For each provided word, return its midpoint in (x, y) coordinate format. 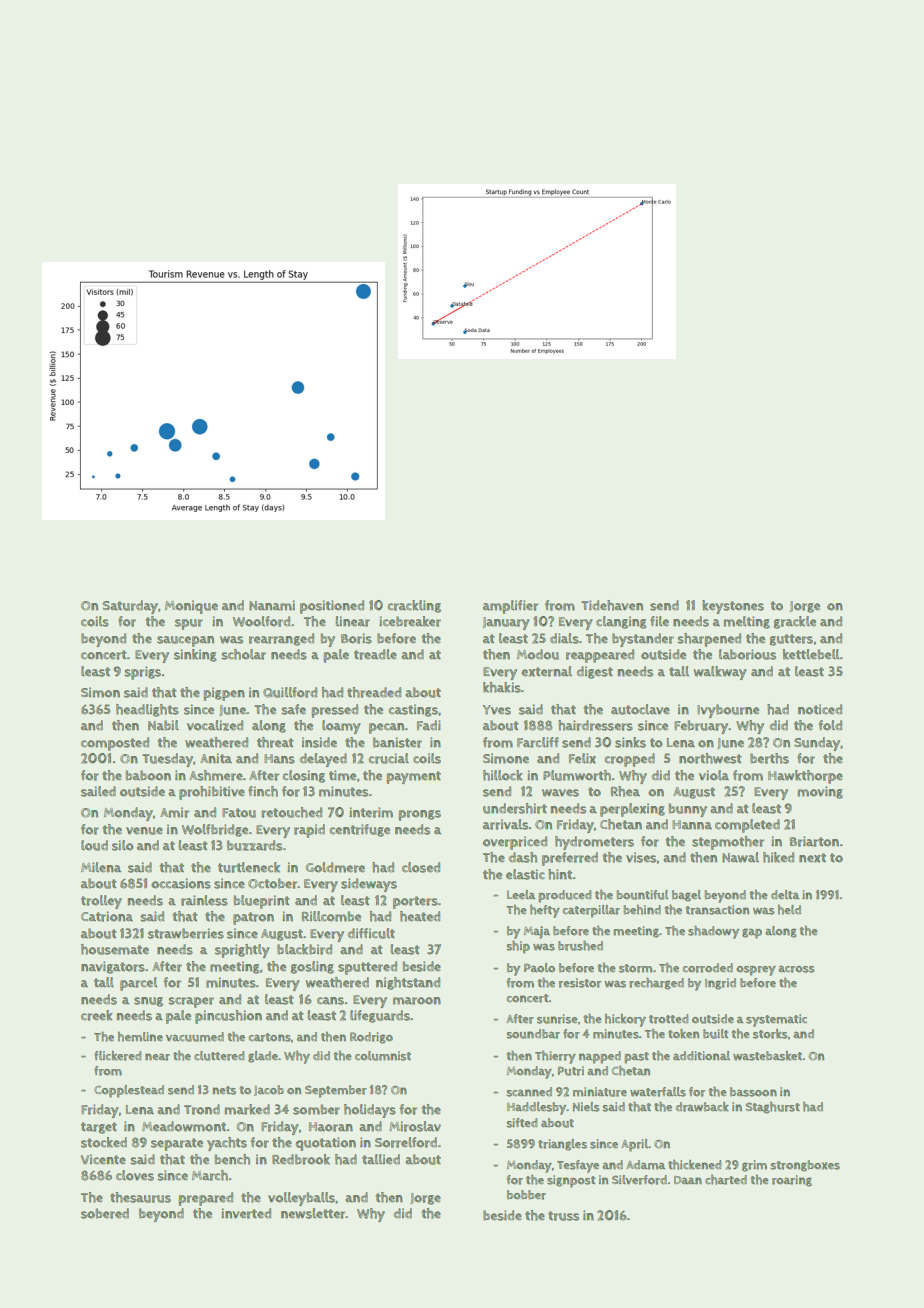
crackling (414, 606)
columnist (383, 1056)
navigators (113, 967)
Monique (191, 607)
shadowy (713, 932)
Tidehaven (612, 605)
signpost (571, 1181)
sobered (105, 1213)
